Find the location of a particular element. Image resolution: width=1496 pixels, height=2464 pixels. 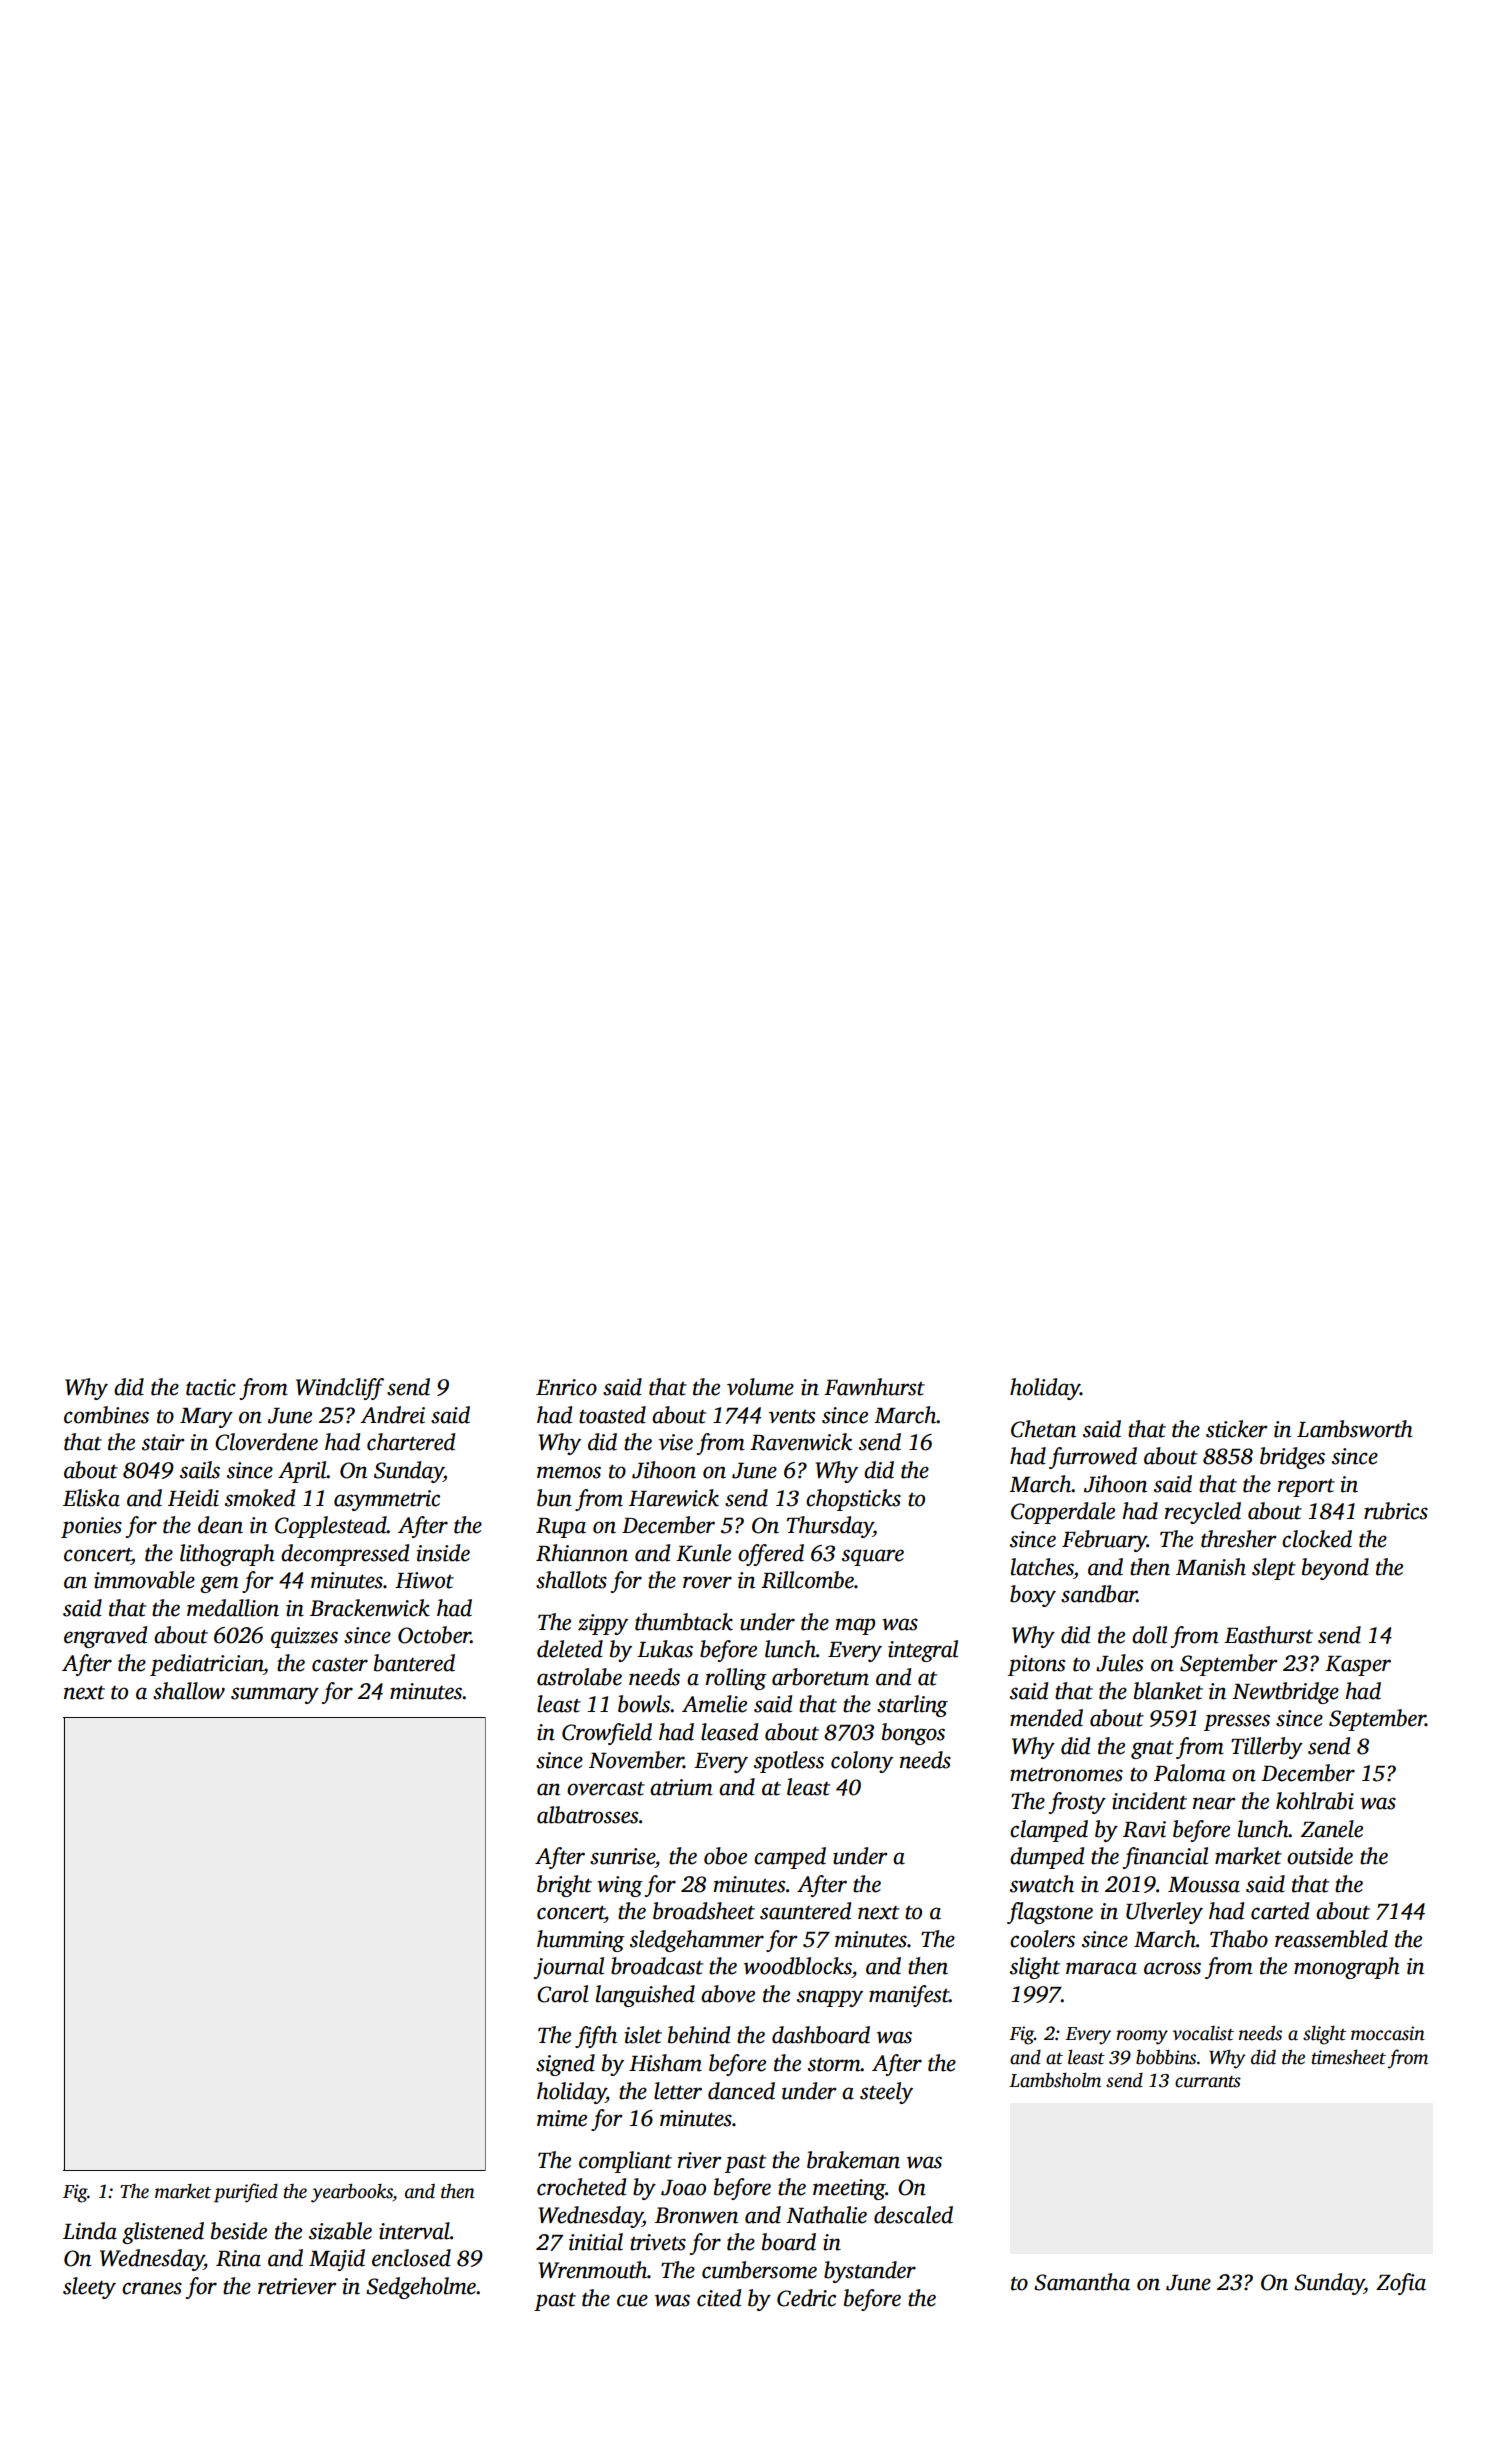

sleety is located at coordinates (89, 2288).
